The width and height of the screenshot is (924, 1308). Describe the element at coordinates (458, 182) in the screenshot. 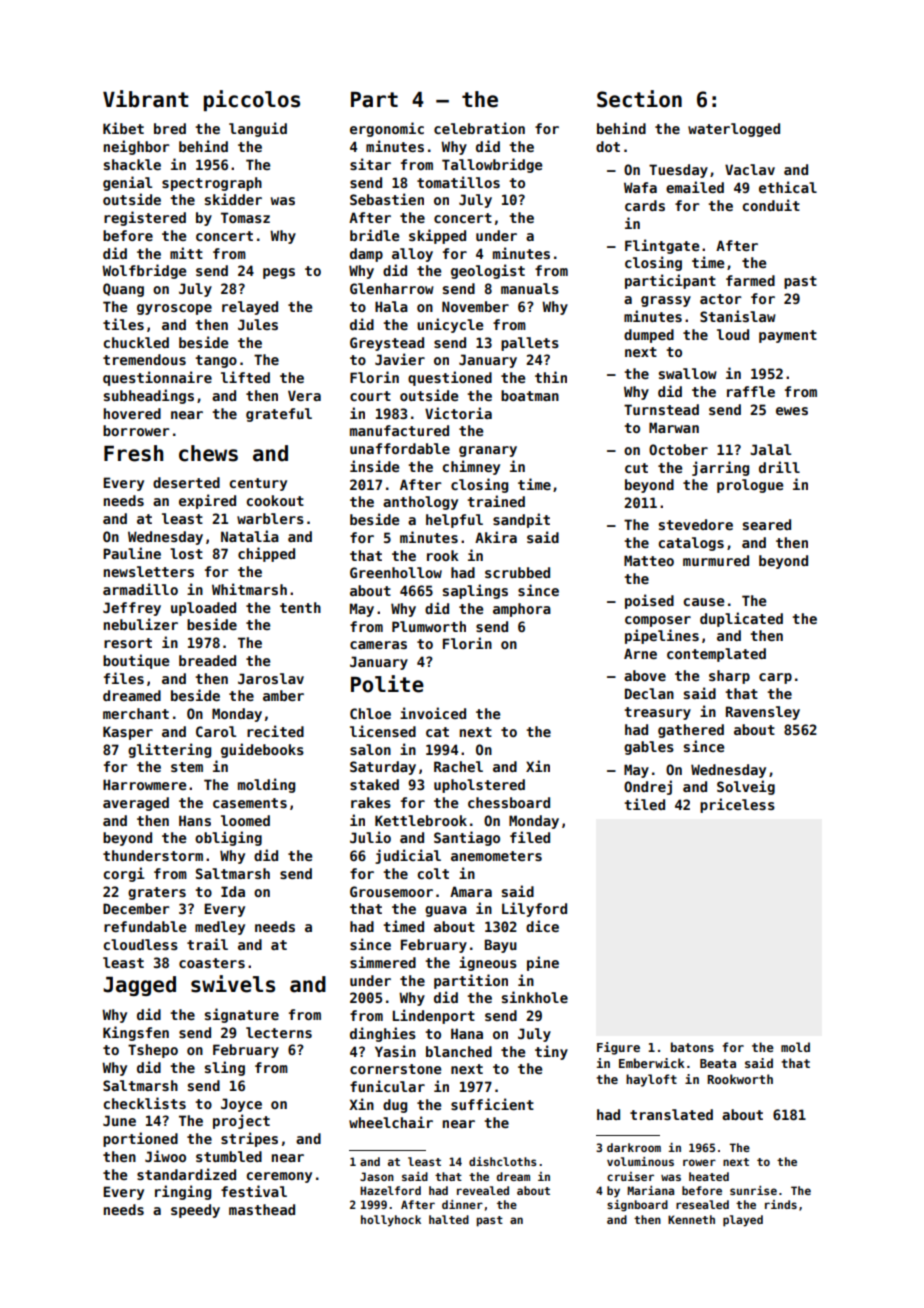

I see `tomatillos` at that location.
